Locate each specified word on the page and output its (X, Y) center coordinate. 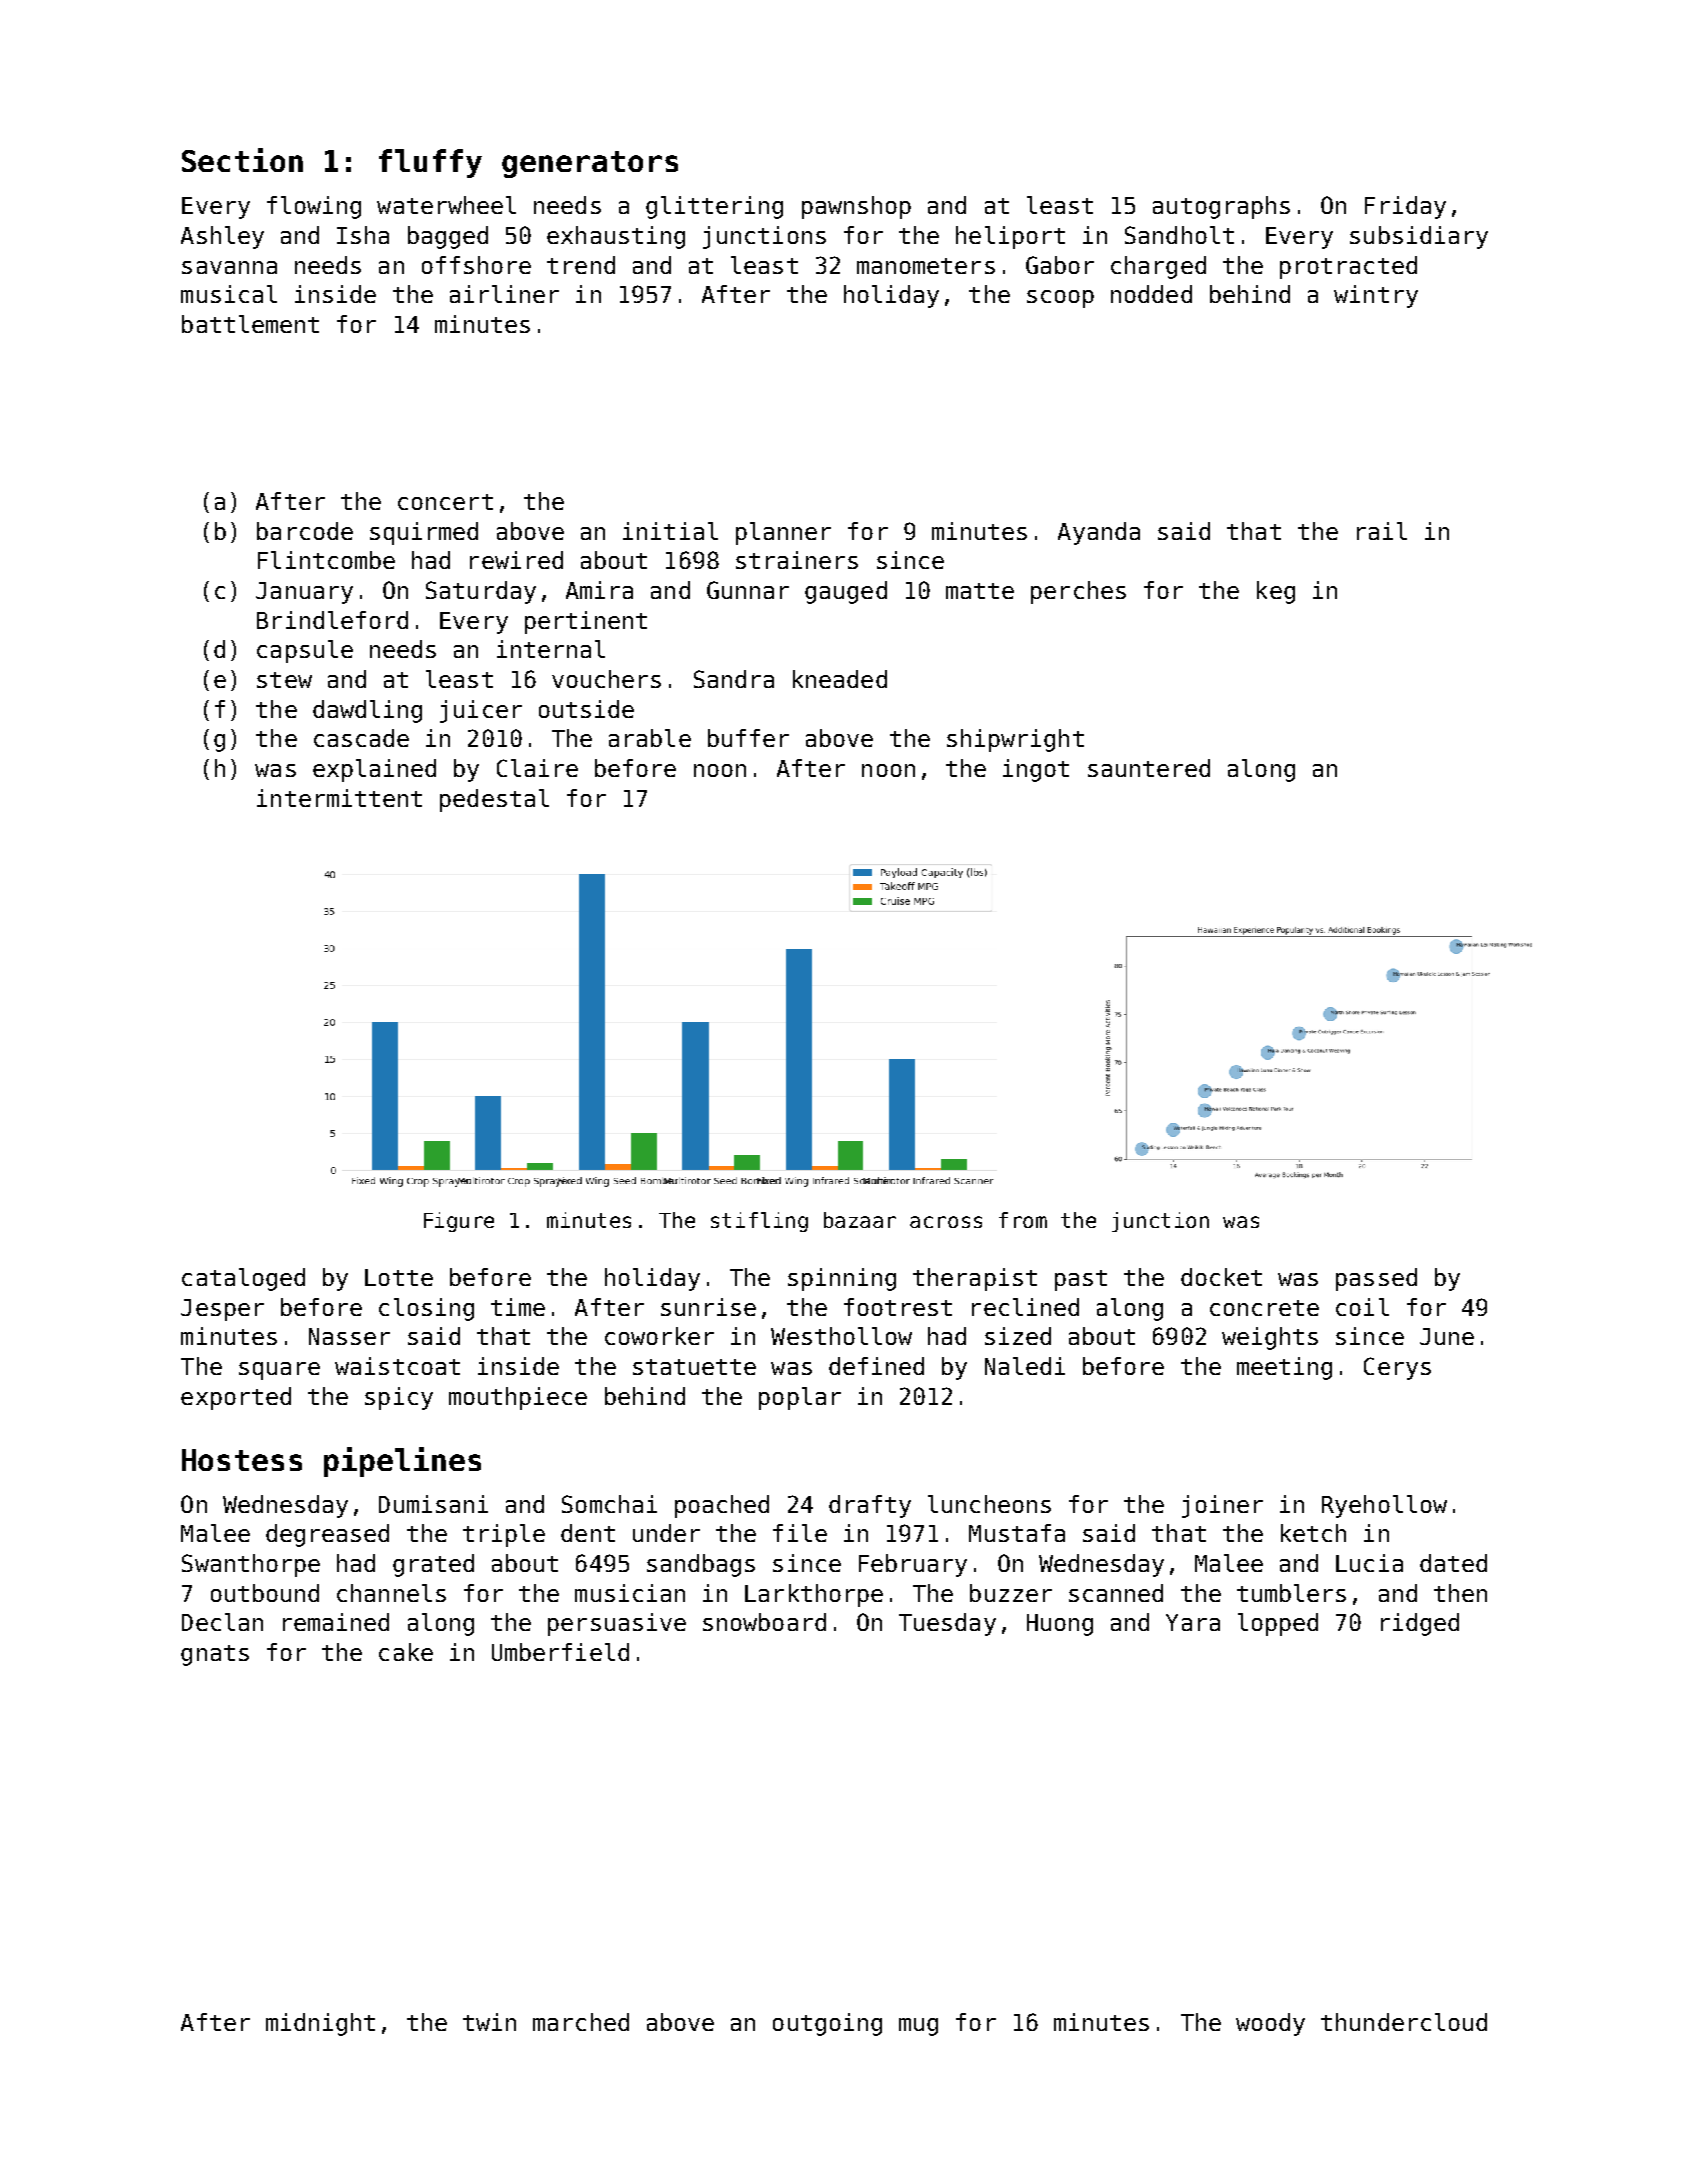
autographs (1221, 207)
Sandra (734, 679)
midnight (320, 2024)
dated (1453, 1563)
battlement (250, 324)
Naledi (1025, 1366)
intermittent (339, 798)
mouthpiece (518, 1398)
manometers (926, 266)
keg (1276, 592)
